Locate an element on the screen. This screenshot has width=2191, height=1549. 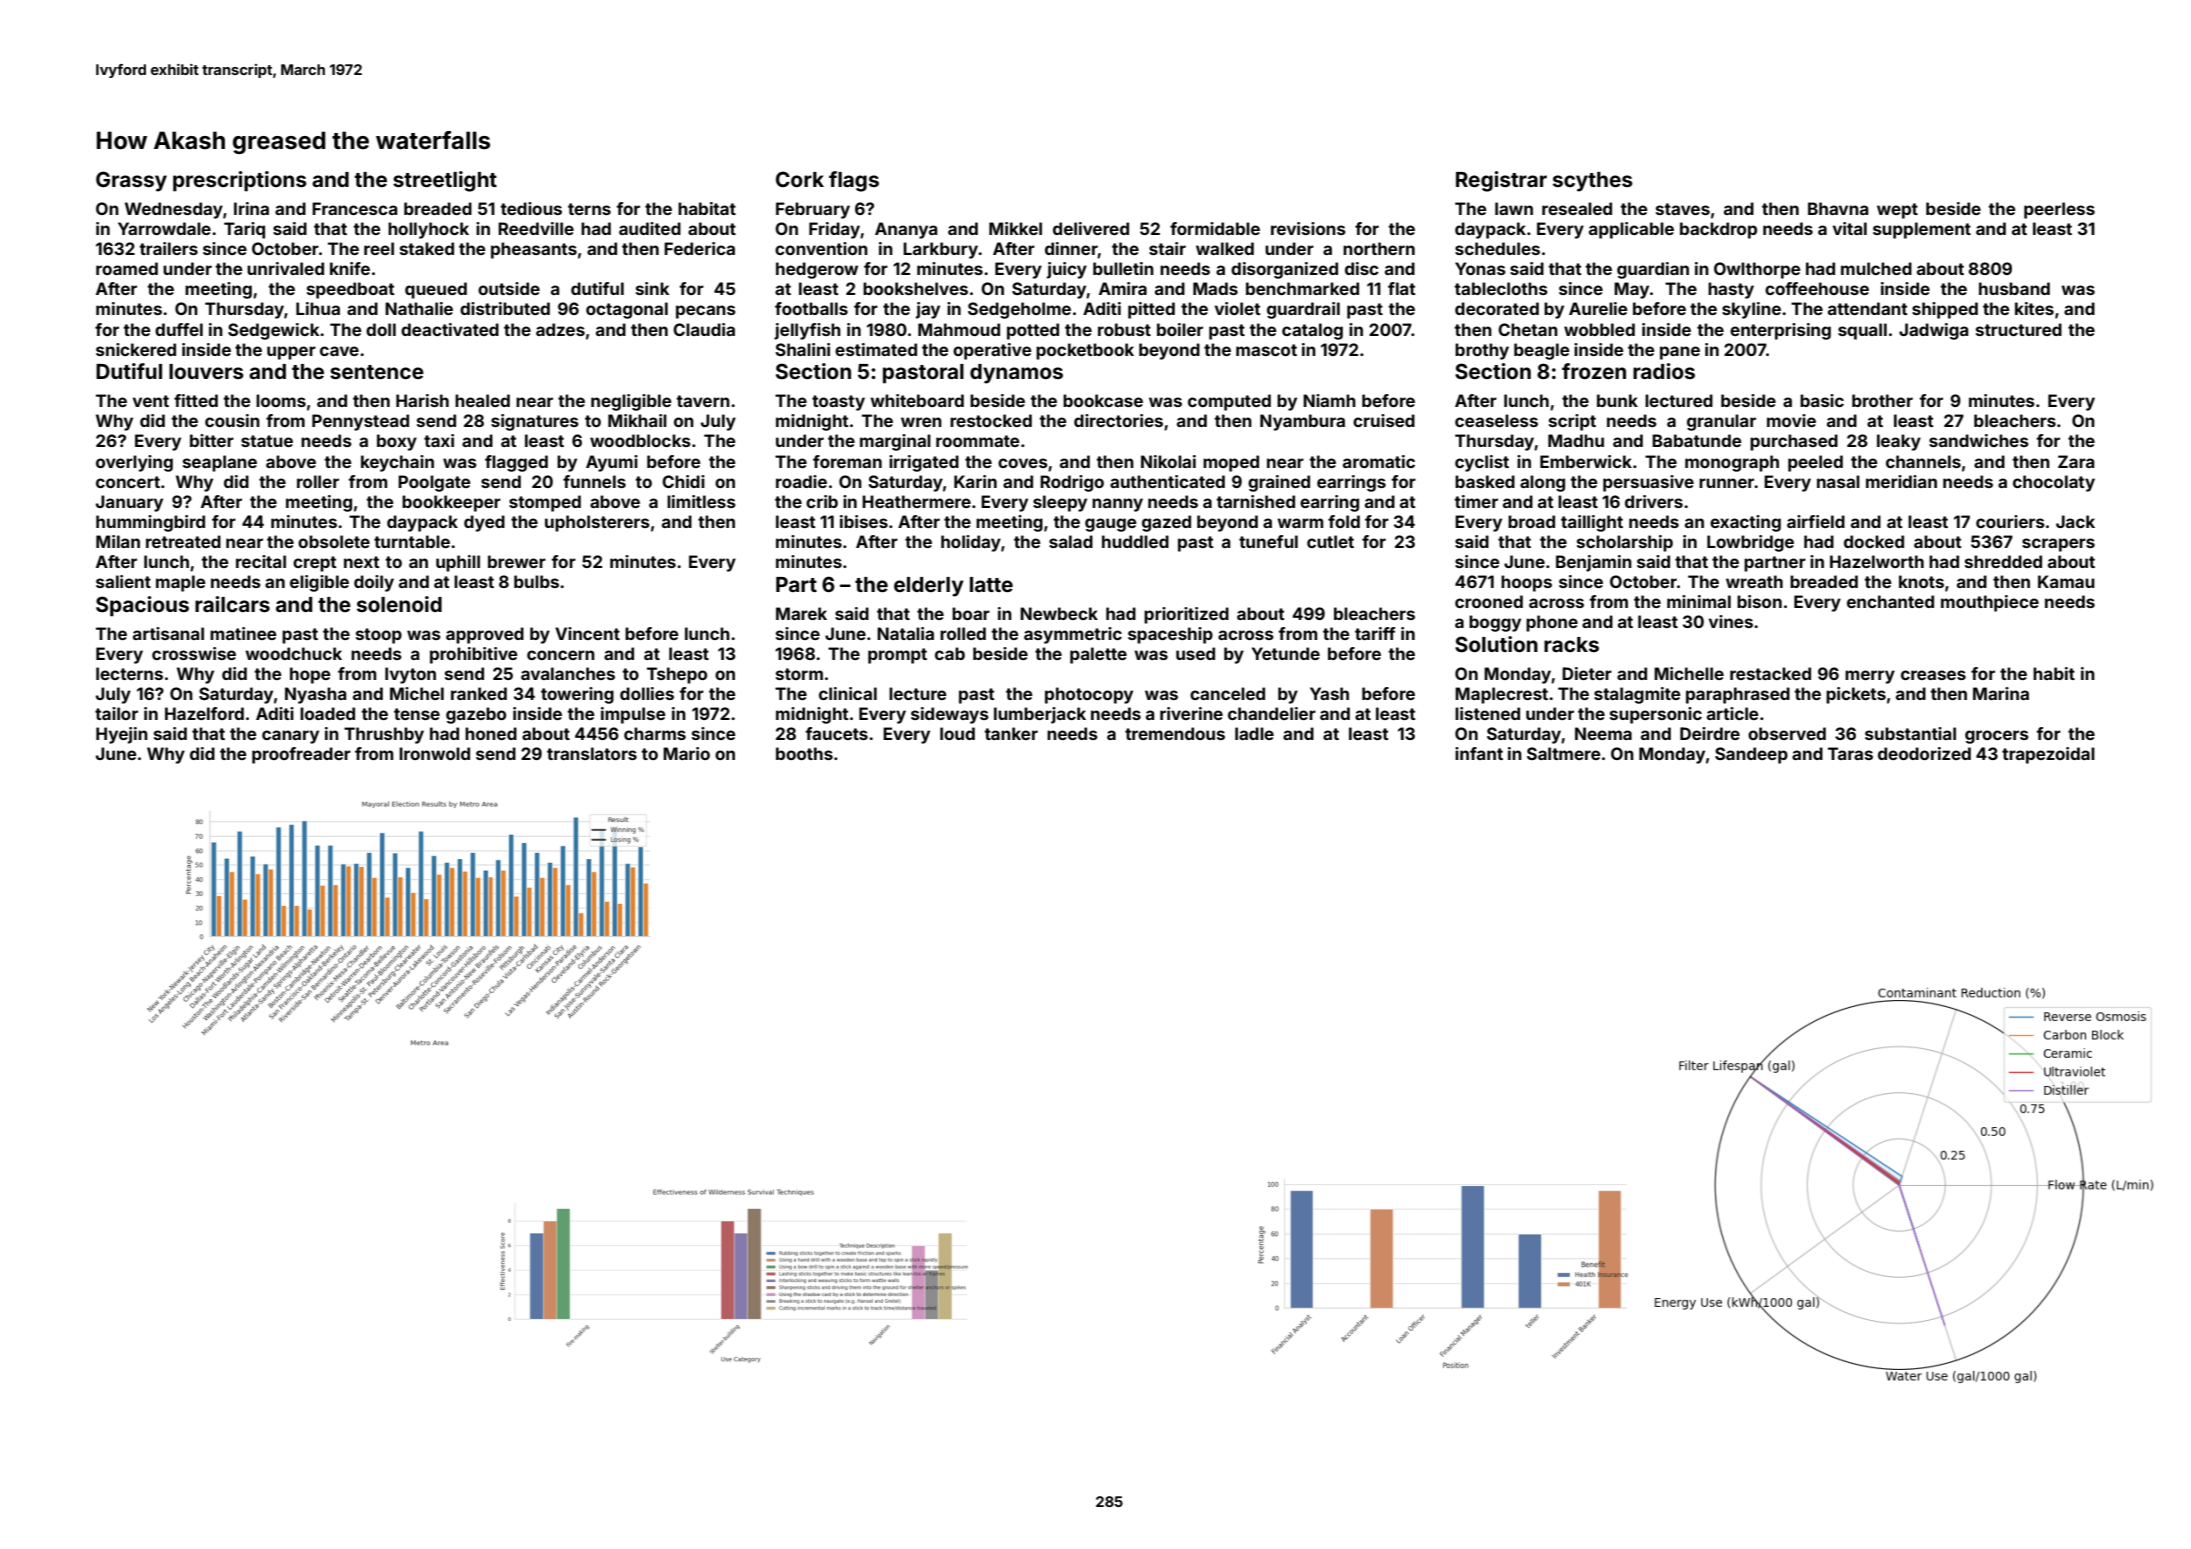
roamed is located at coordinates (127, 268).
